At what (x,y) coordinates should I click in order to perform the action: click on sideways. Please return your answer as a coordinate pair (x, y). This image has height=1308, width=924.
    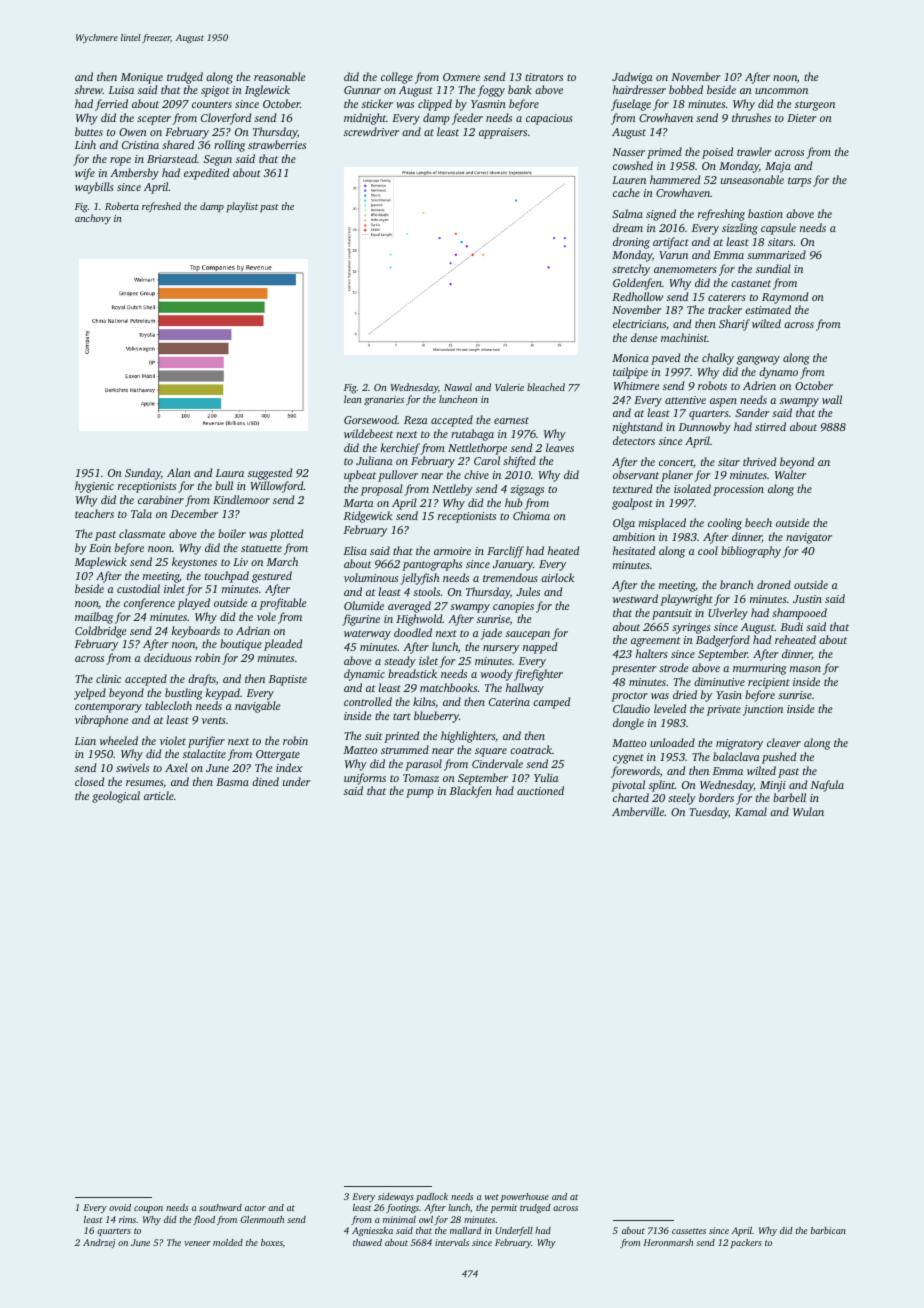
    Looking at the image, I should click on (396, 1197).
